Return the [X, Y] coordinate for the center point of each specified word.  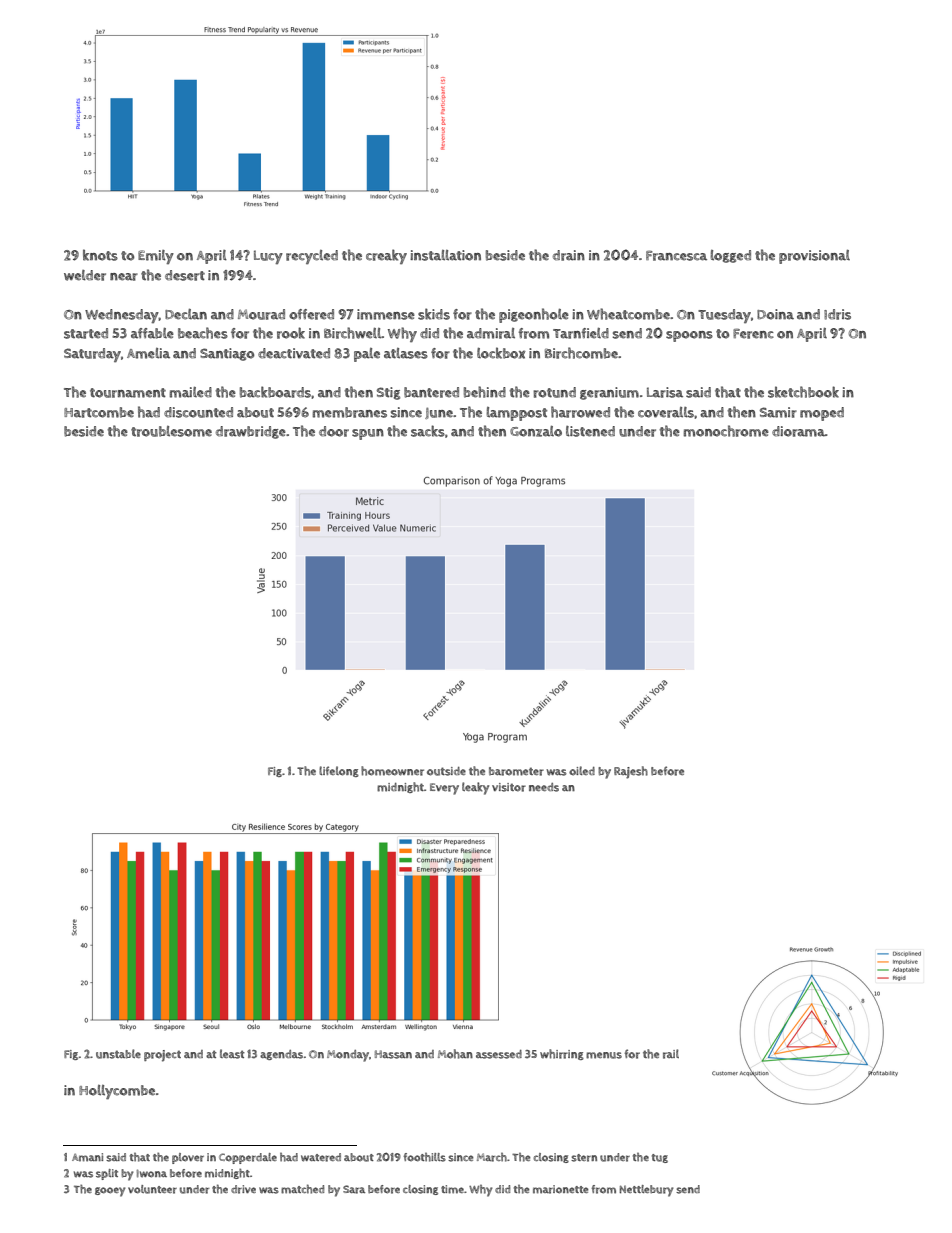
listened [590, 431]
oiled [582, 771]
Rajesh [631, 772]
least [232, 1054]
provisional [814, 257]
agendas [281, 1055]
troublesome [171, 431]
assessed [499, 1054]
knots [100, 255]
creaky [386, 256]
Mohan [455, 1054]
